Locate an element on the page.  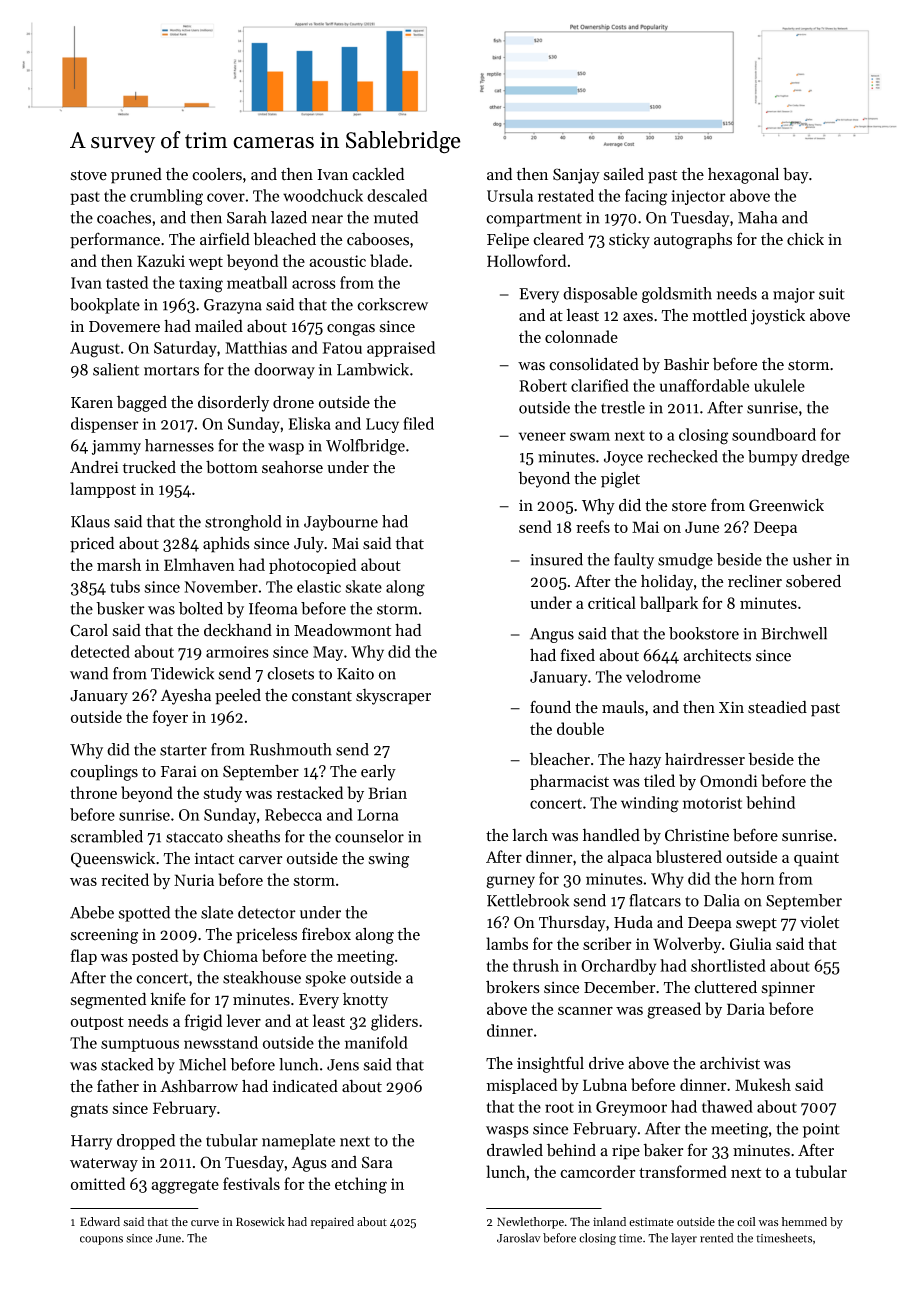
Lorna is located at coordinates (377, 815).
